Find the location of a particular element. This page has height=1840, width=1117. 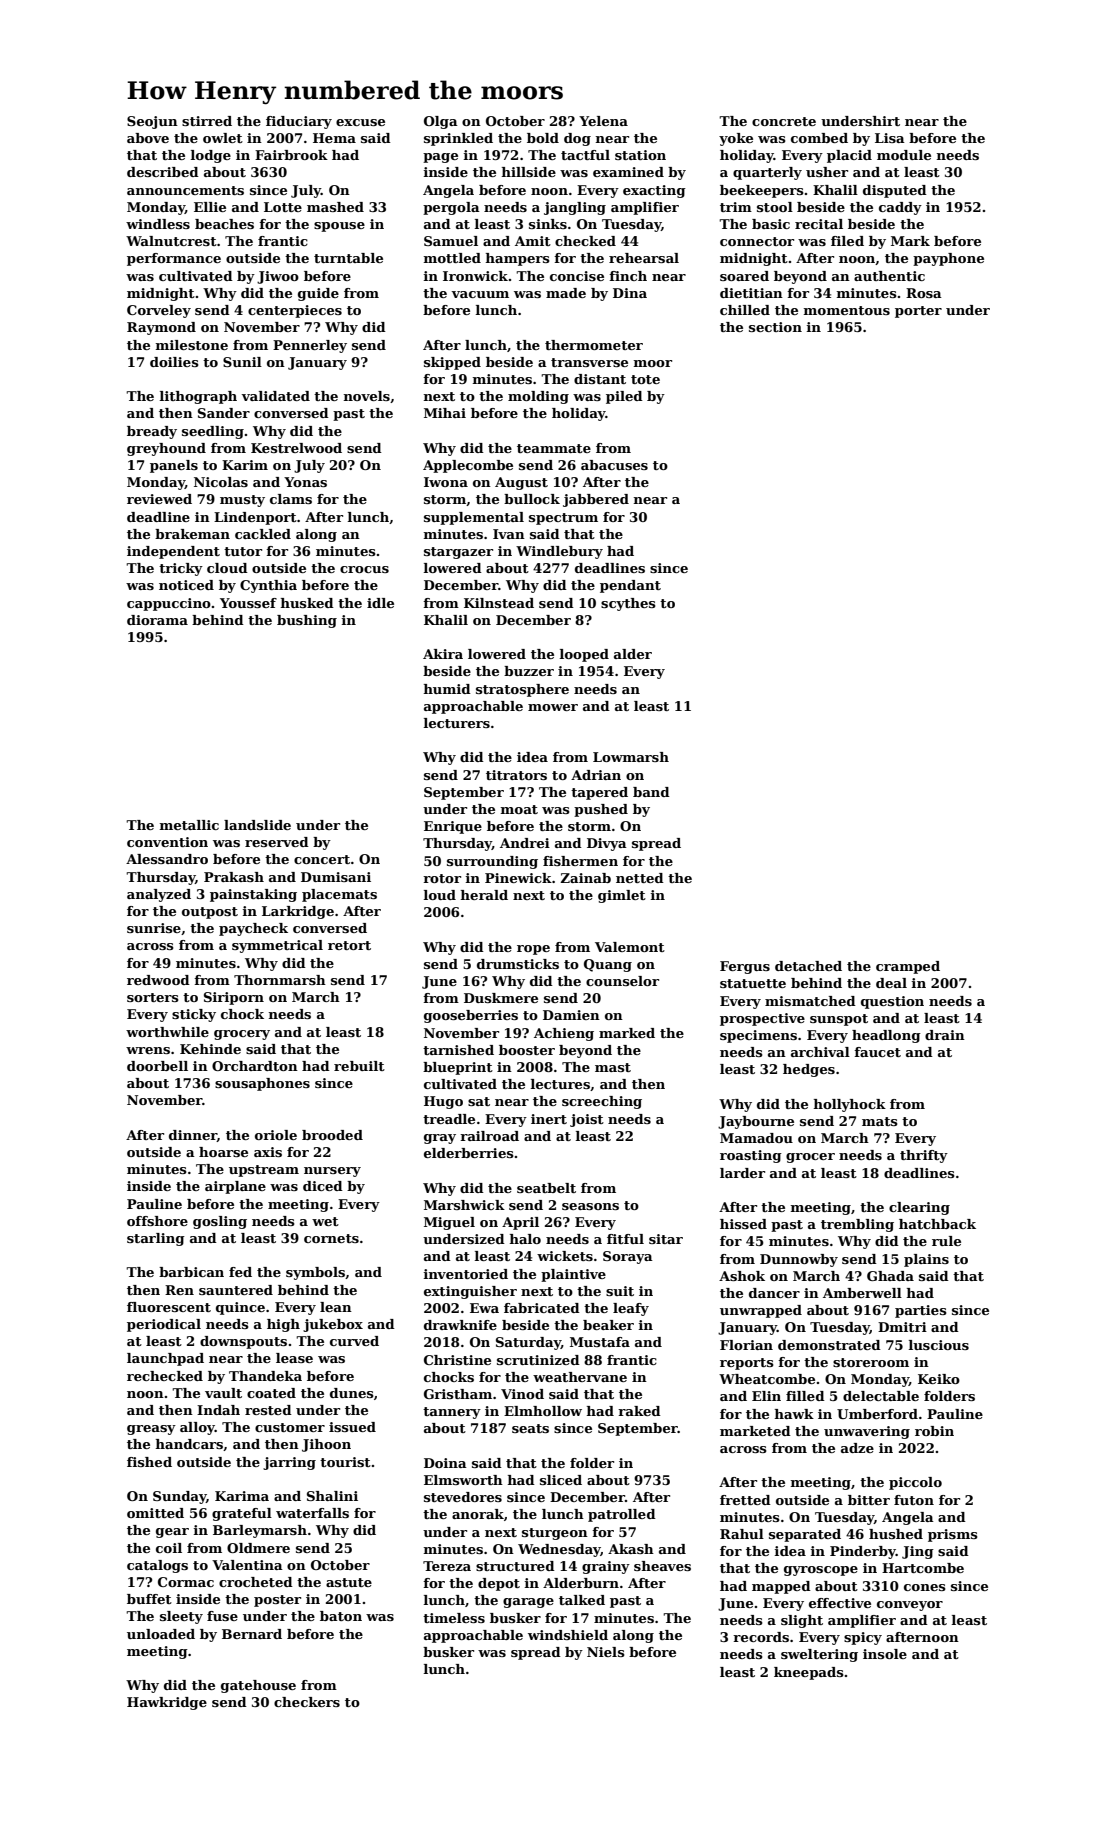

made is located at coordinates (566, 293).
